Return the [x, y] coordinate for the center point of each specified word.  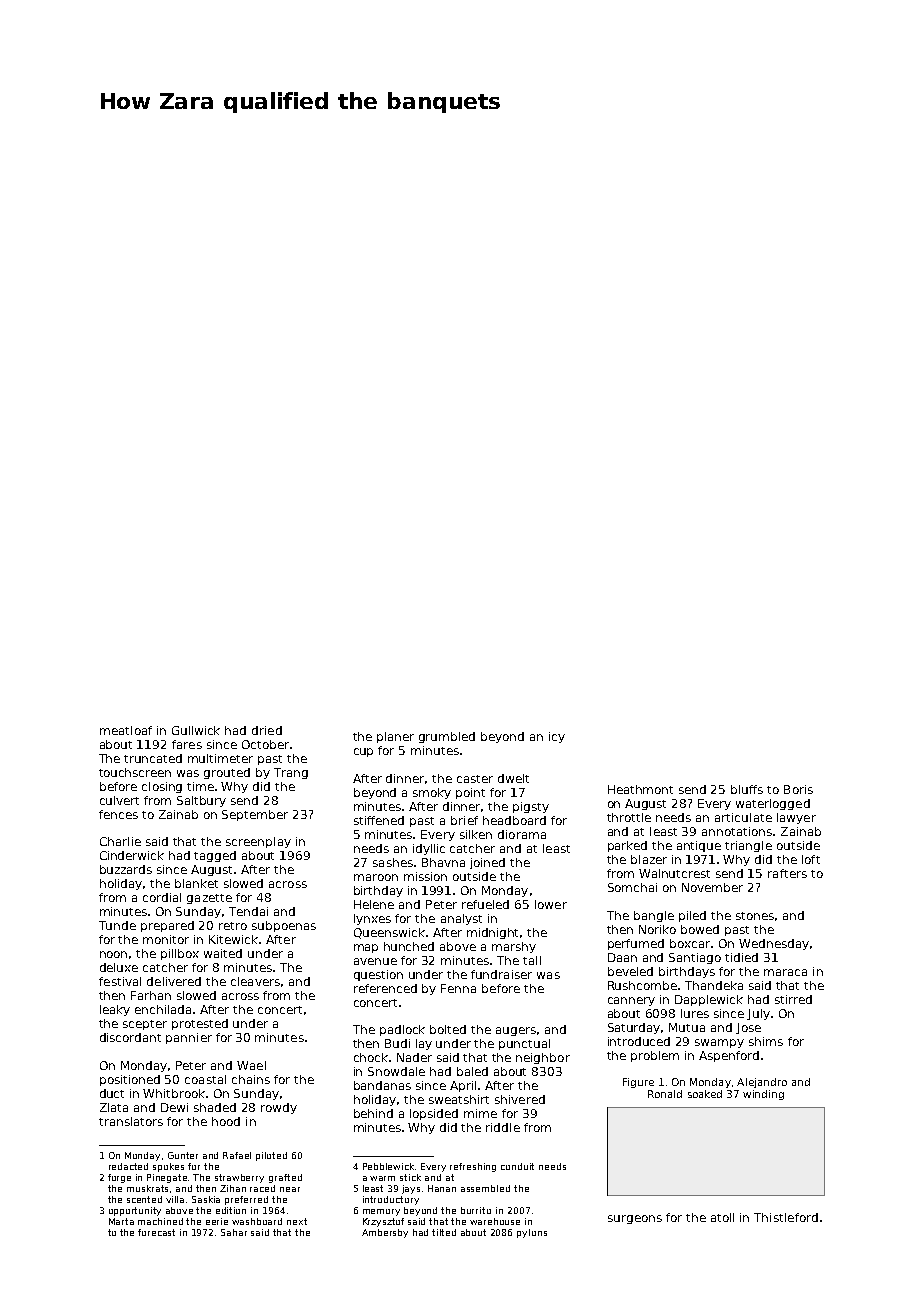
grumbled [447, 737]
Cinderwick [132, 855]
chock [371, 1057]
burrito [476, 1210]
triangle [748, 846]
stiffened [379, 820]
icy [557, 737]
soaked [705, 1094]
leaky [115, 1010]
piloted [271, 1156]
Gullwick [196, 730]
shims [766, 1041]
